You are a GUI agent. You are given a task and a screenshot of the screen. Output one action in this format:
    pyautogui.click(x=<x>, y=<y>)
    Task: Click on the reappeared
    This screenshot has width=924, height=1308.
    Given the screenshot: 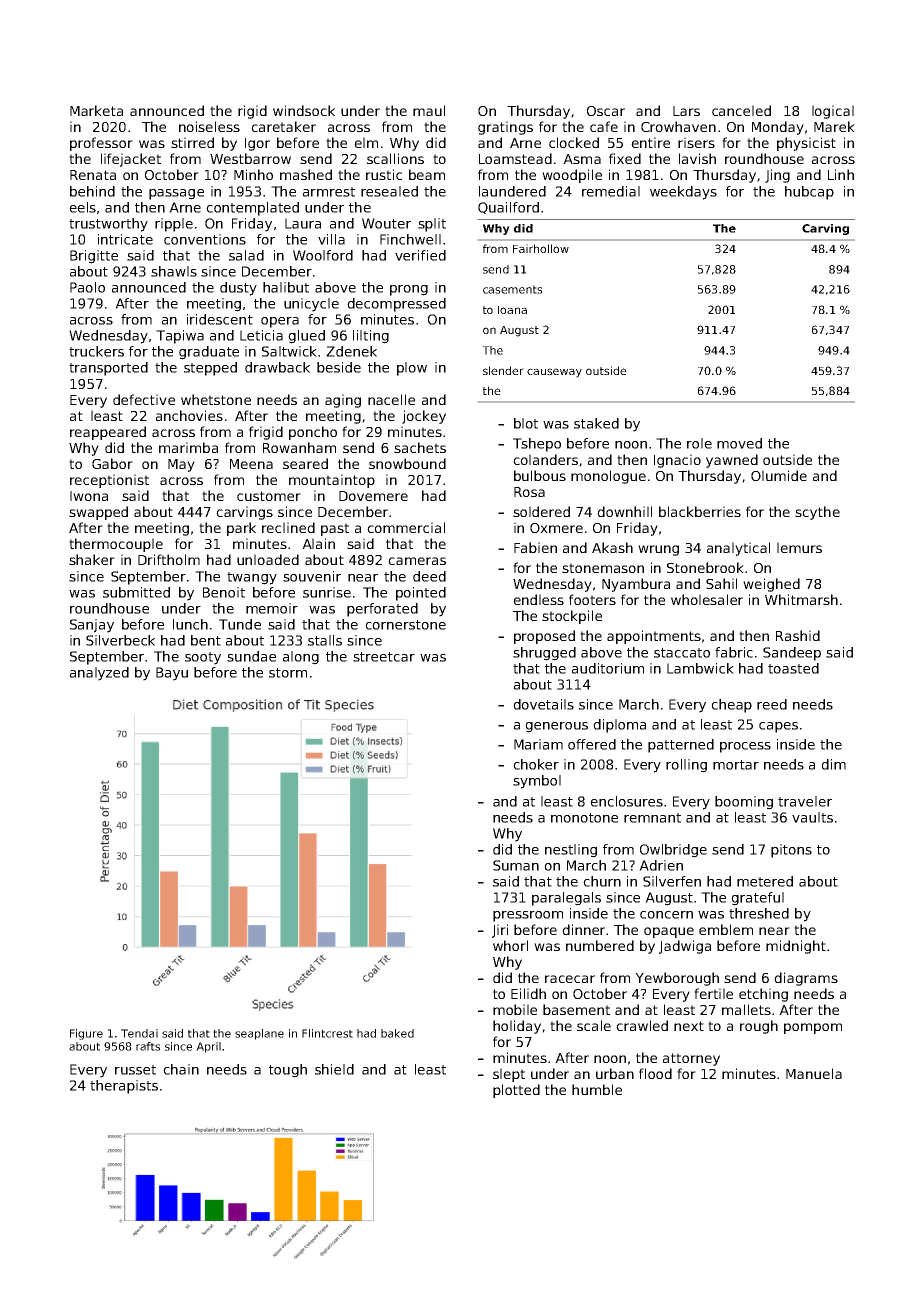 What is the action you would take?
    pyautogui.click(x=108, y=433)
